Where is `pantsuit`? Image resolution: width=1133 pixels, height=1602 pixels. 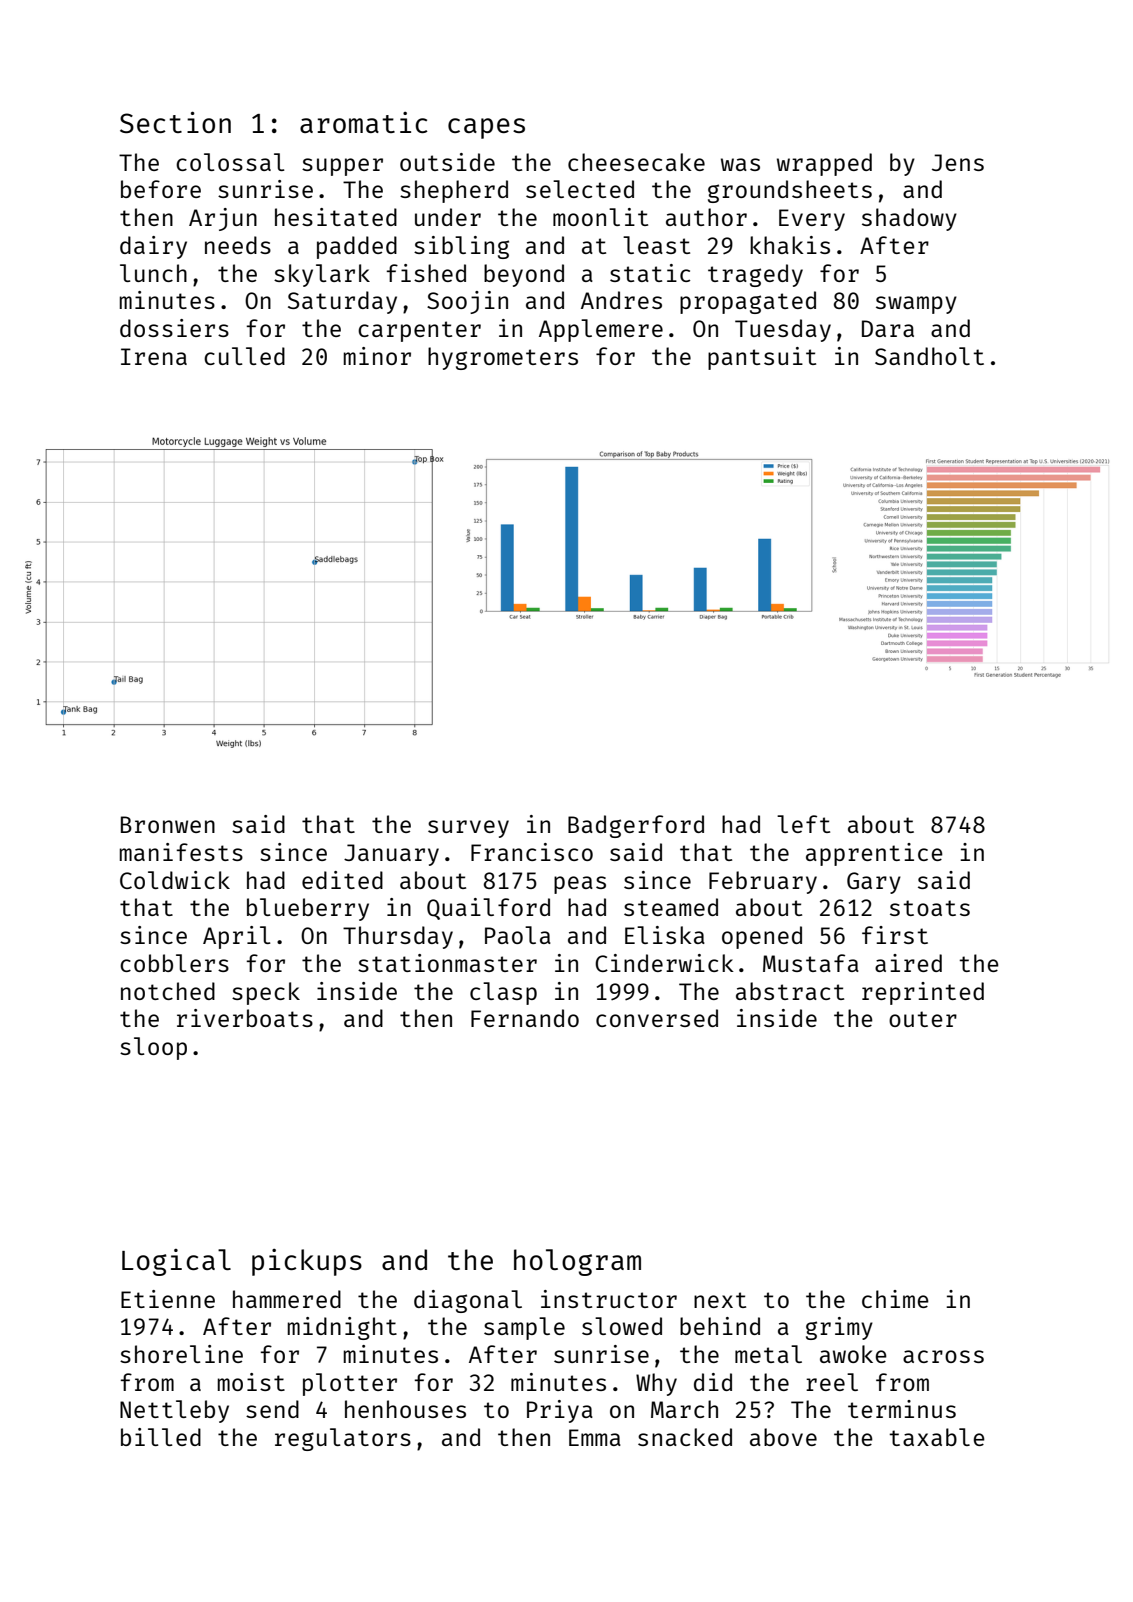 pantsuit is located at coordinates (762, 358).
